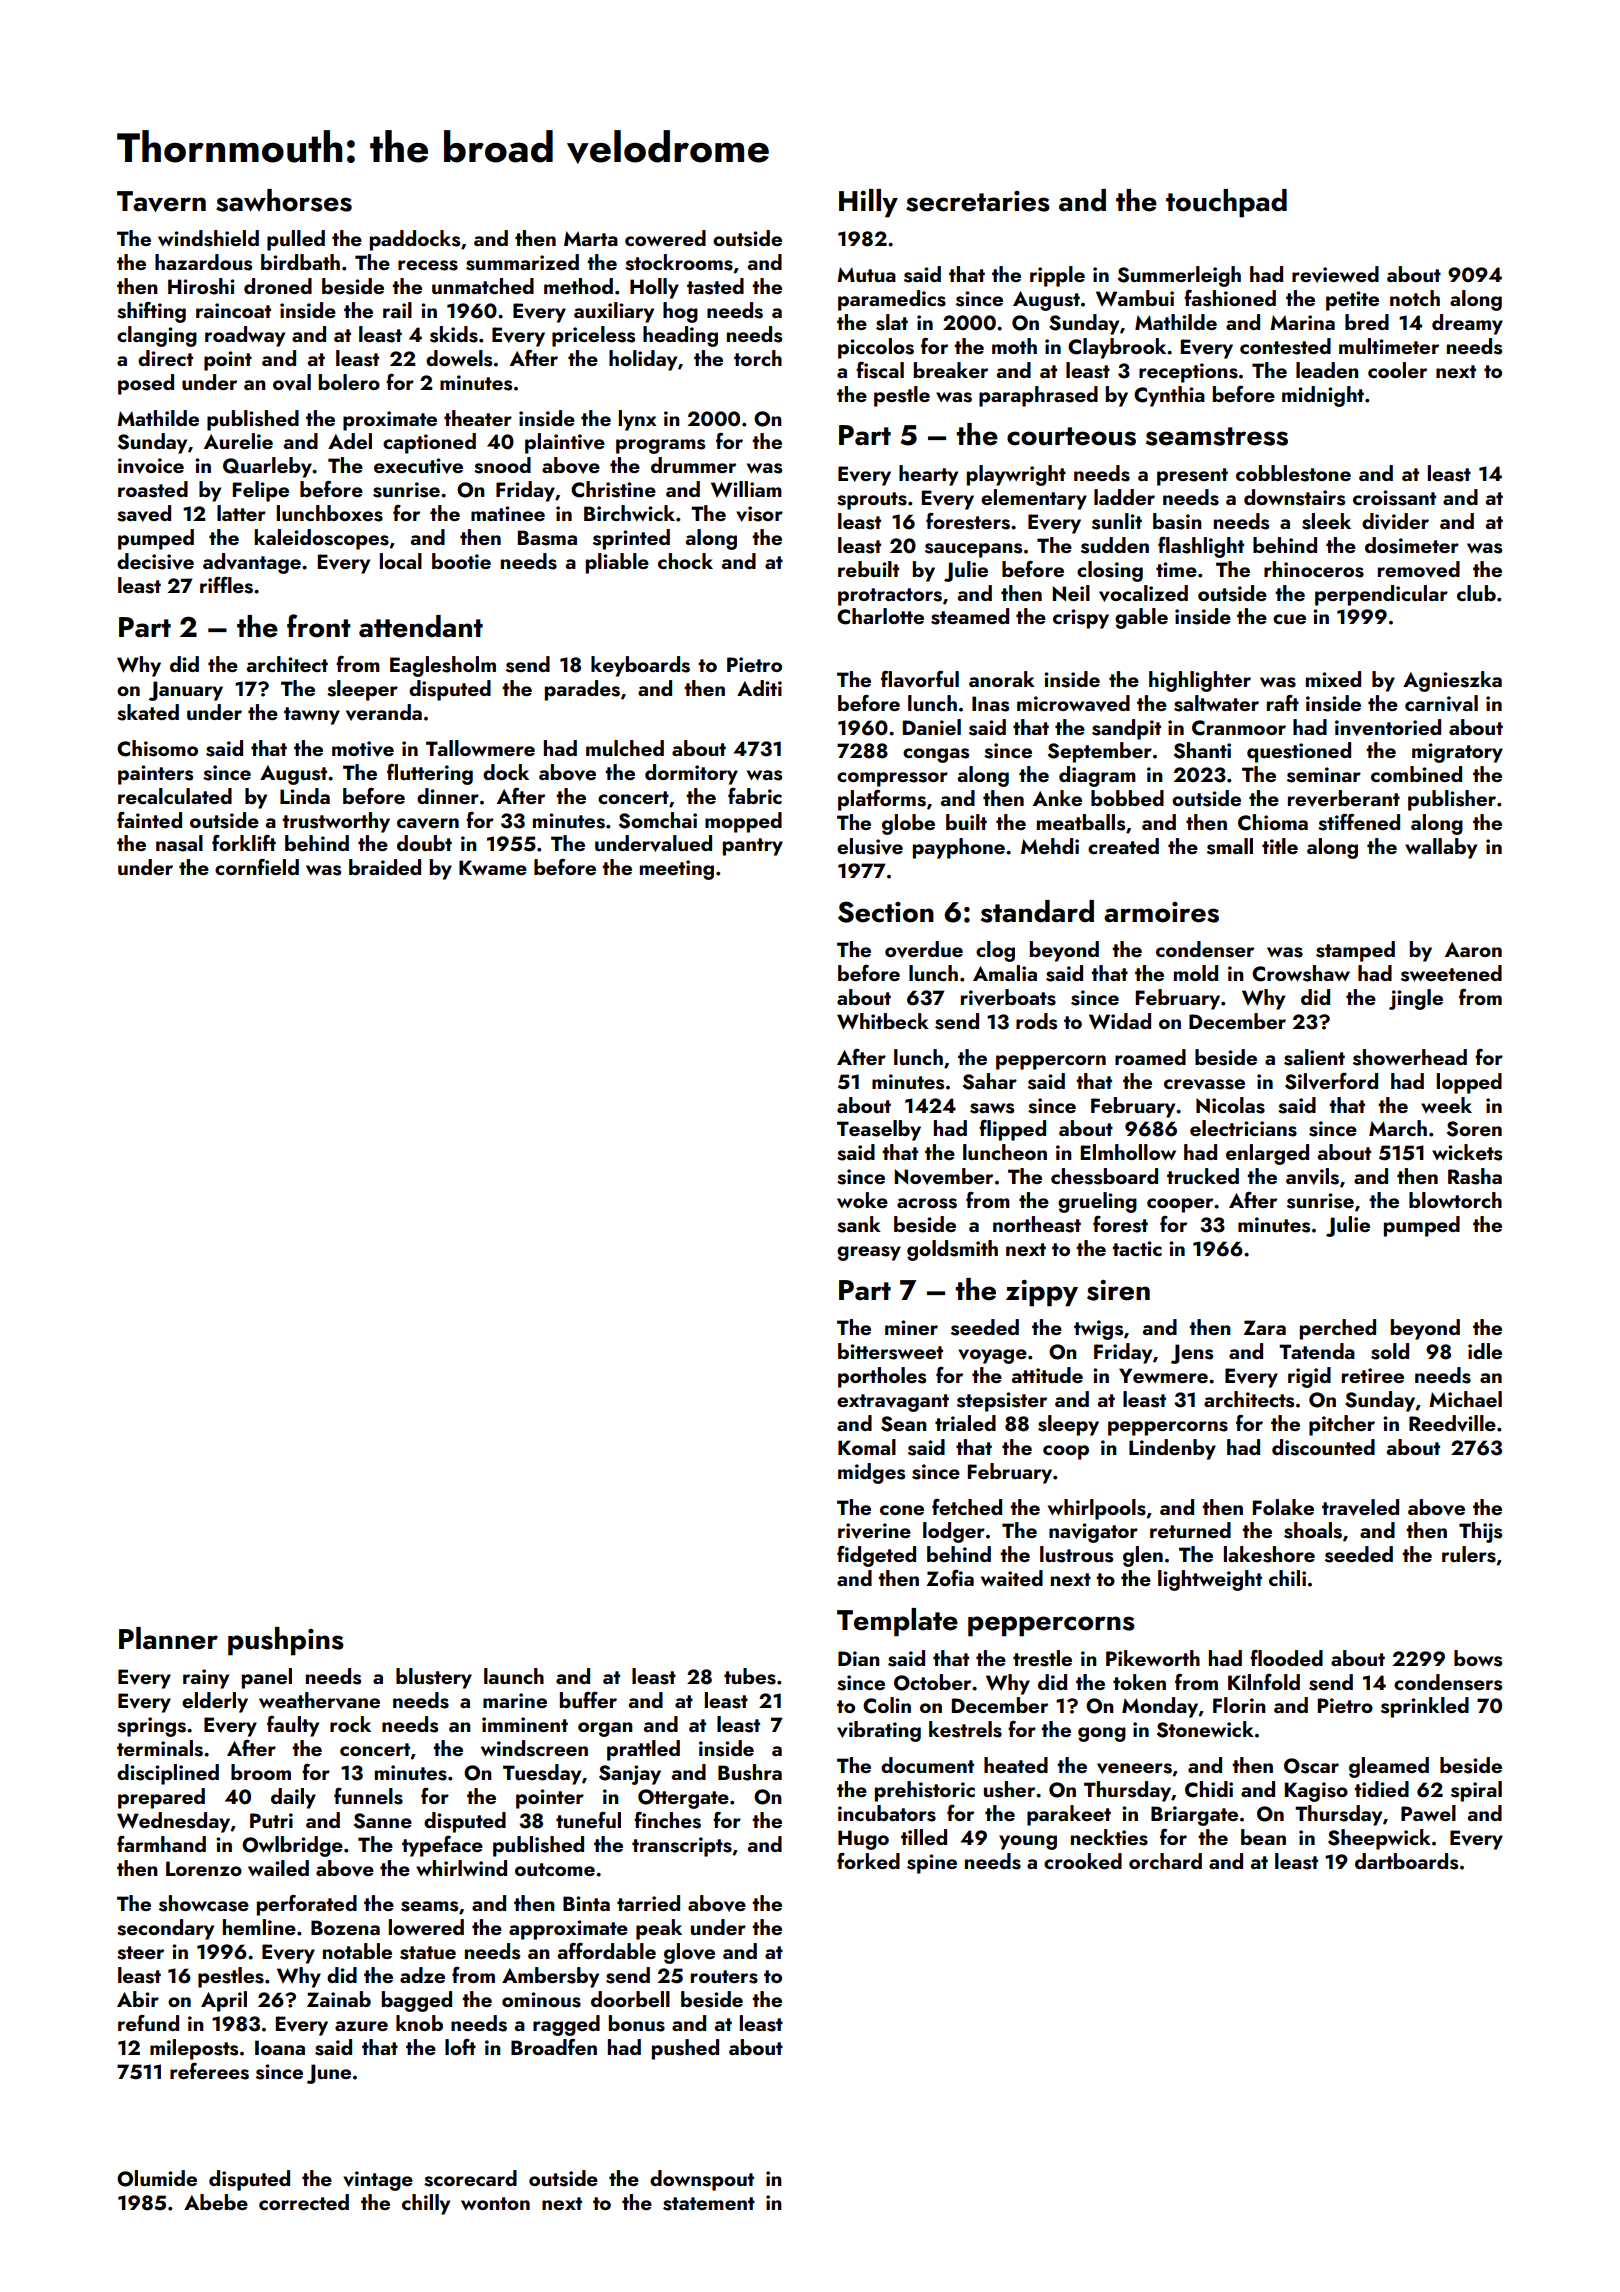 The width and height of the screenshot is (1620, 2292). I want to click on touchpad, so click(1226, 203).
